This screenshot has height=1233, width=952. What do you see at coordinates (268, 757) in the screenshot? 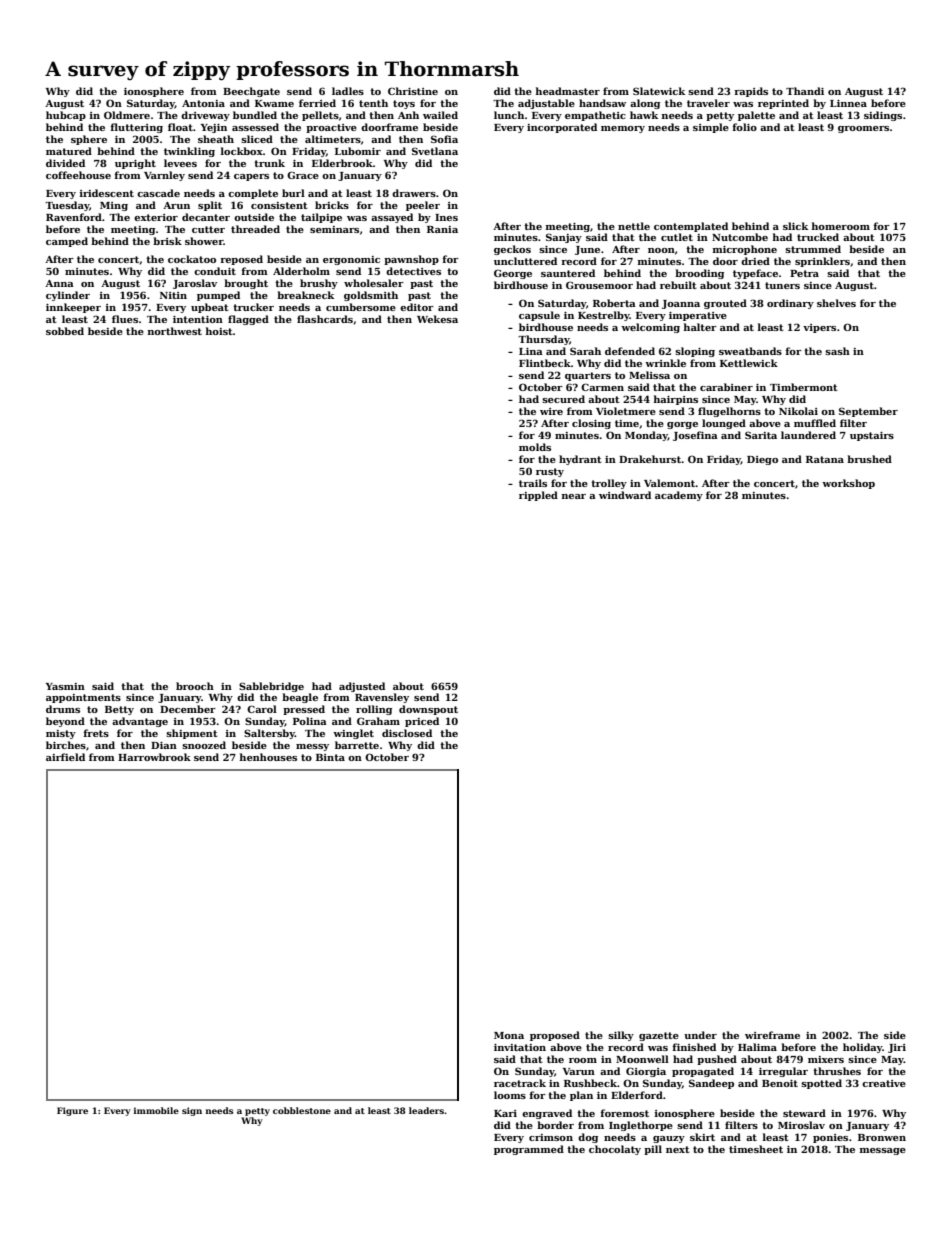
I see `henhouses` at bounding box center [268, 757].
